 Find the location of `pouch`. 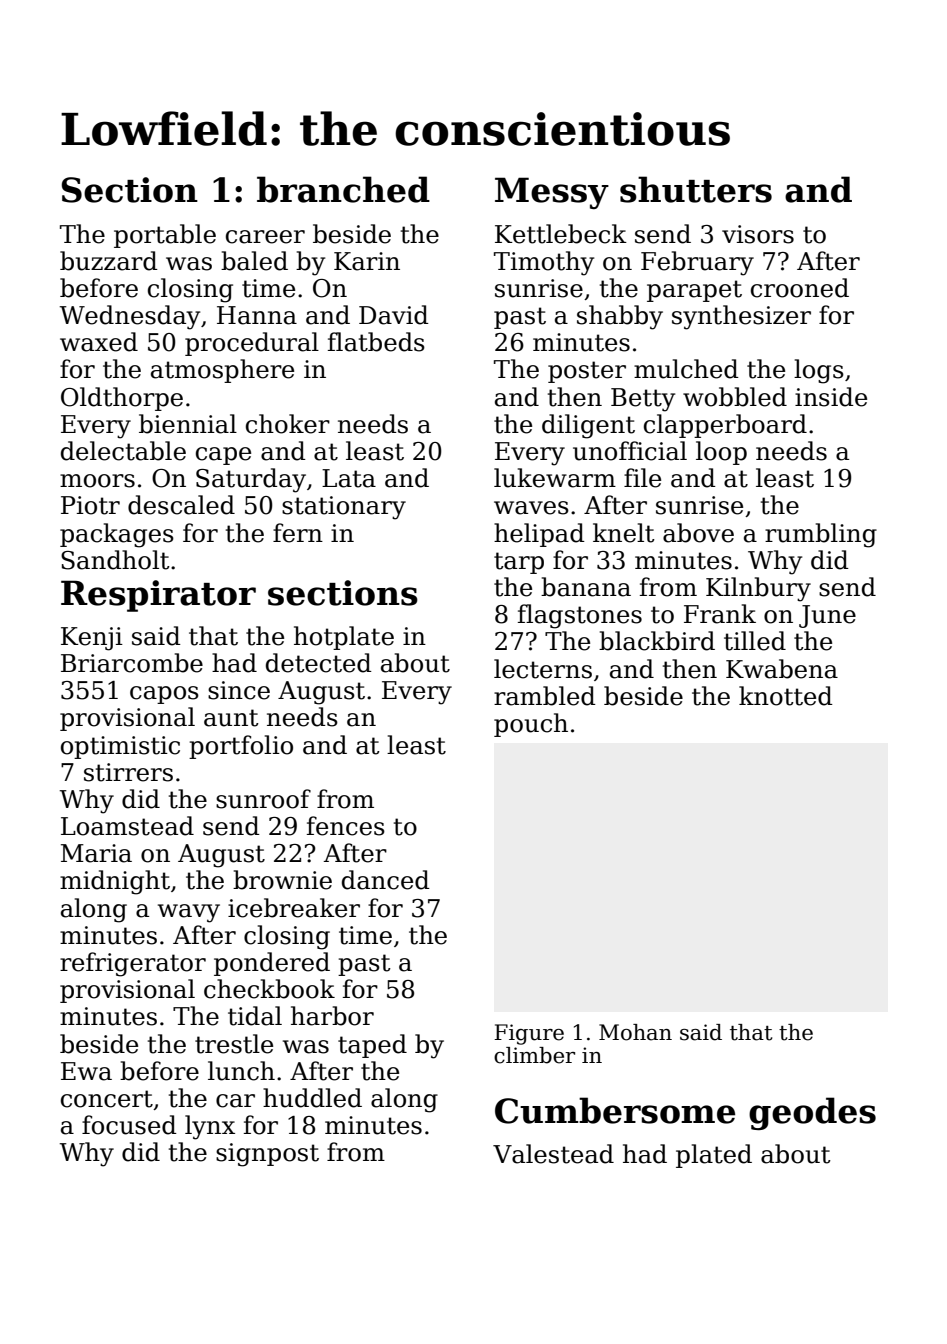

pouch is located at coordinates (531, 725).
